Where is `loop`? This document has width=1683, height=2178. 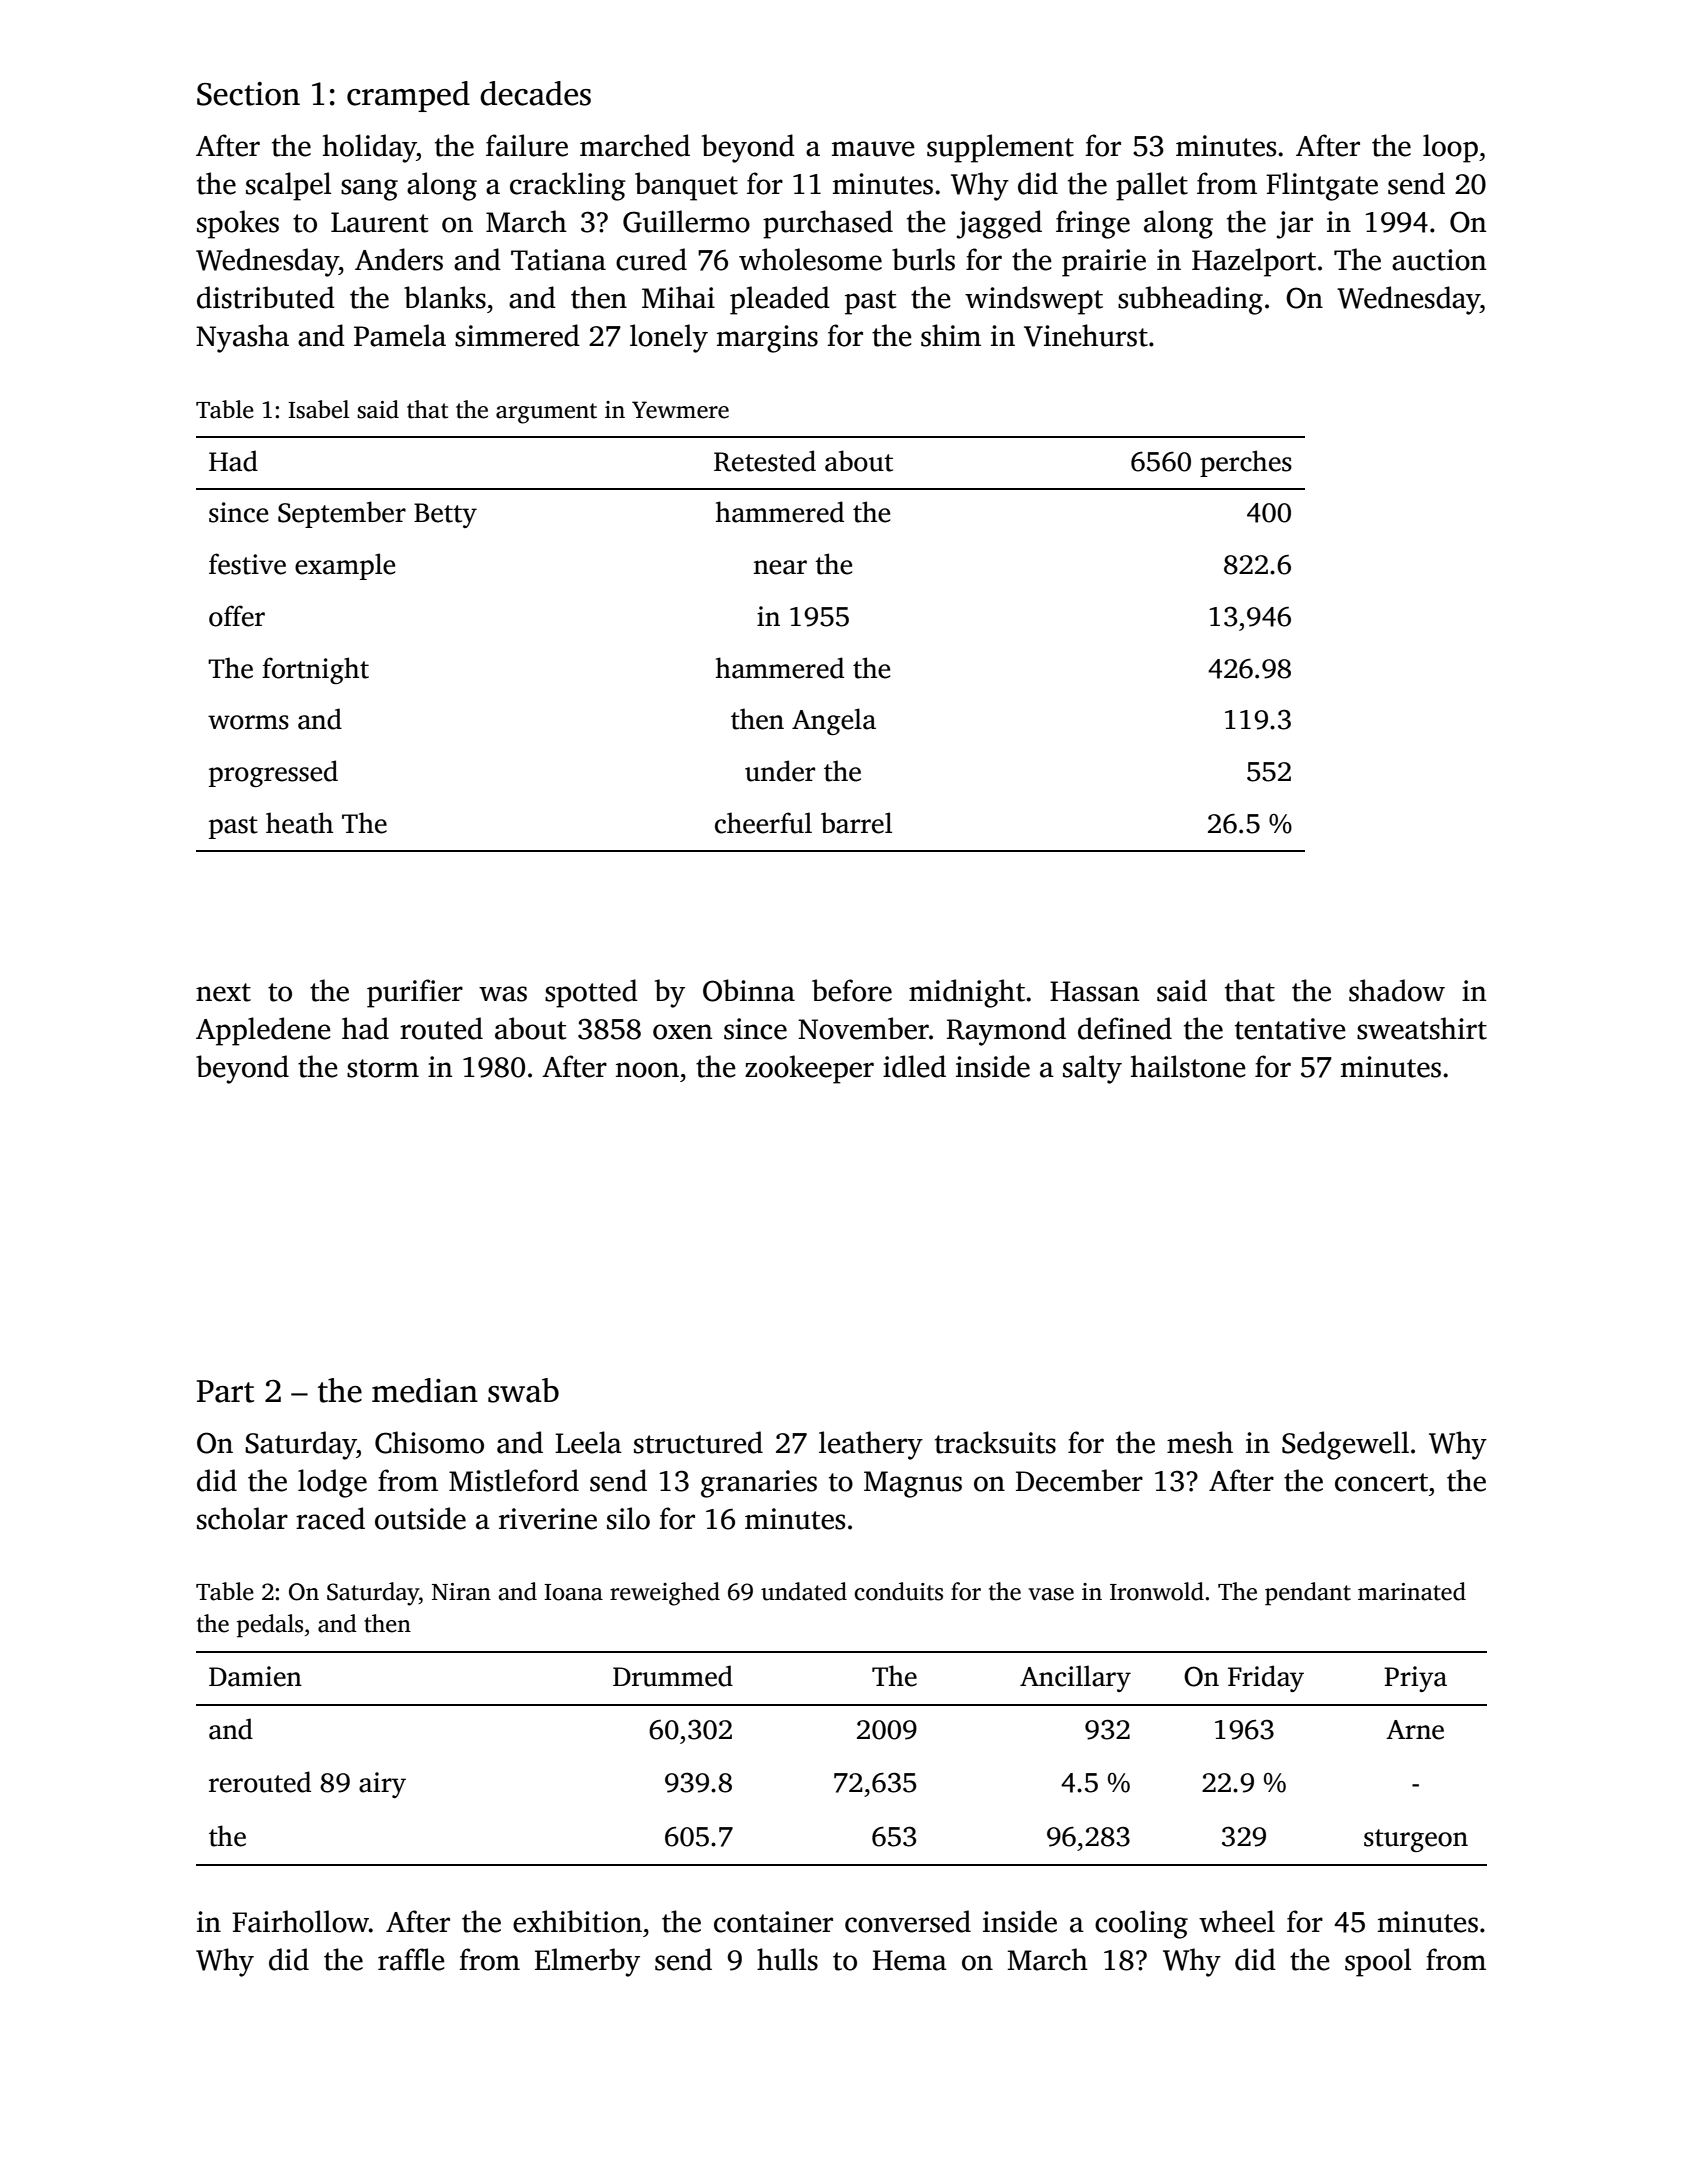 loop is located at coordinates (1450, 148).
